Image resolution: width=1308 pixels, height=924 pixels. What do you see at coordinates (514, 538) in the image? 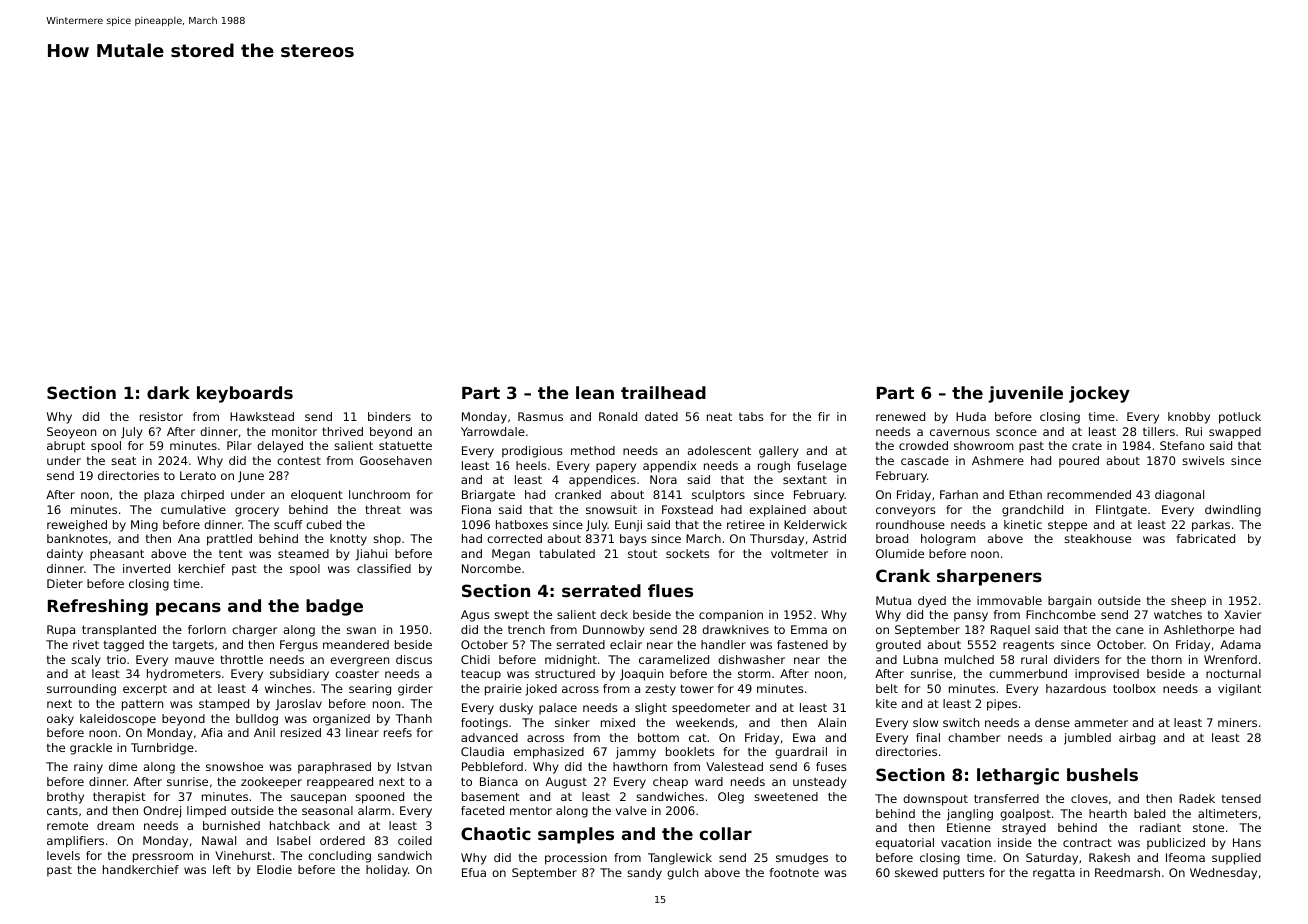
I see `corrected` at bounding box center [514, 538].
